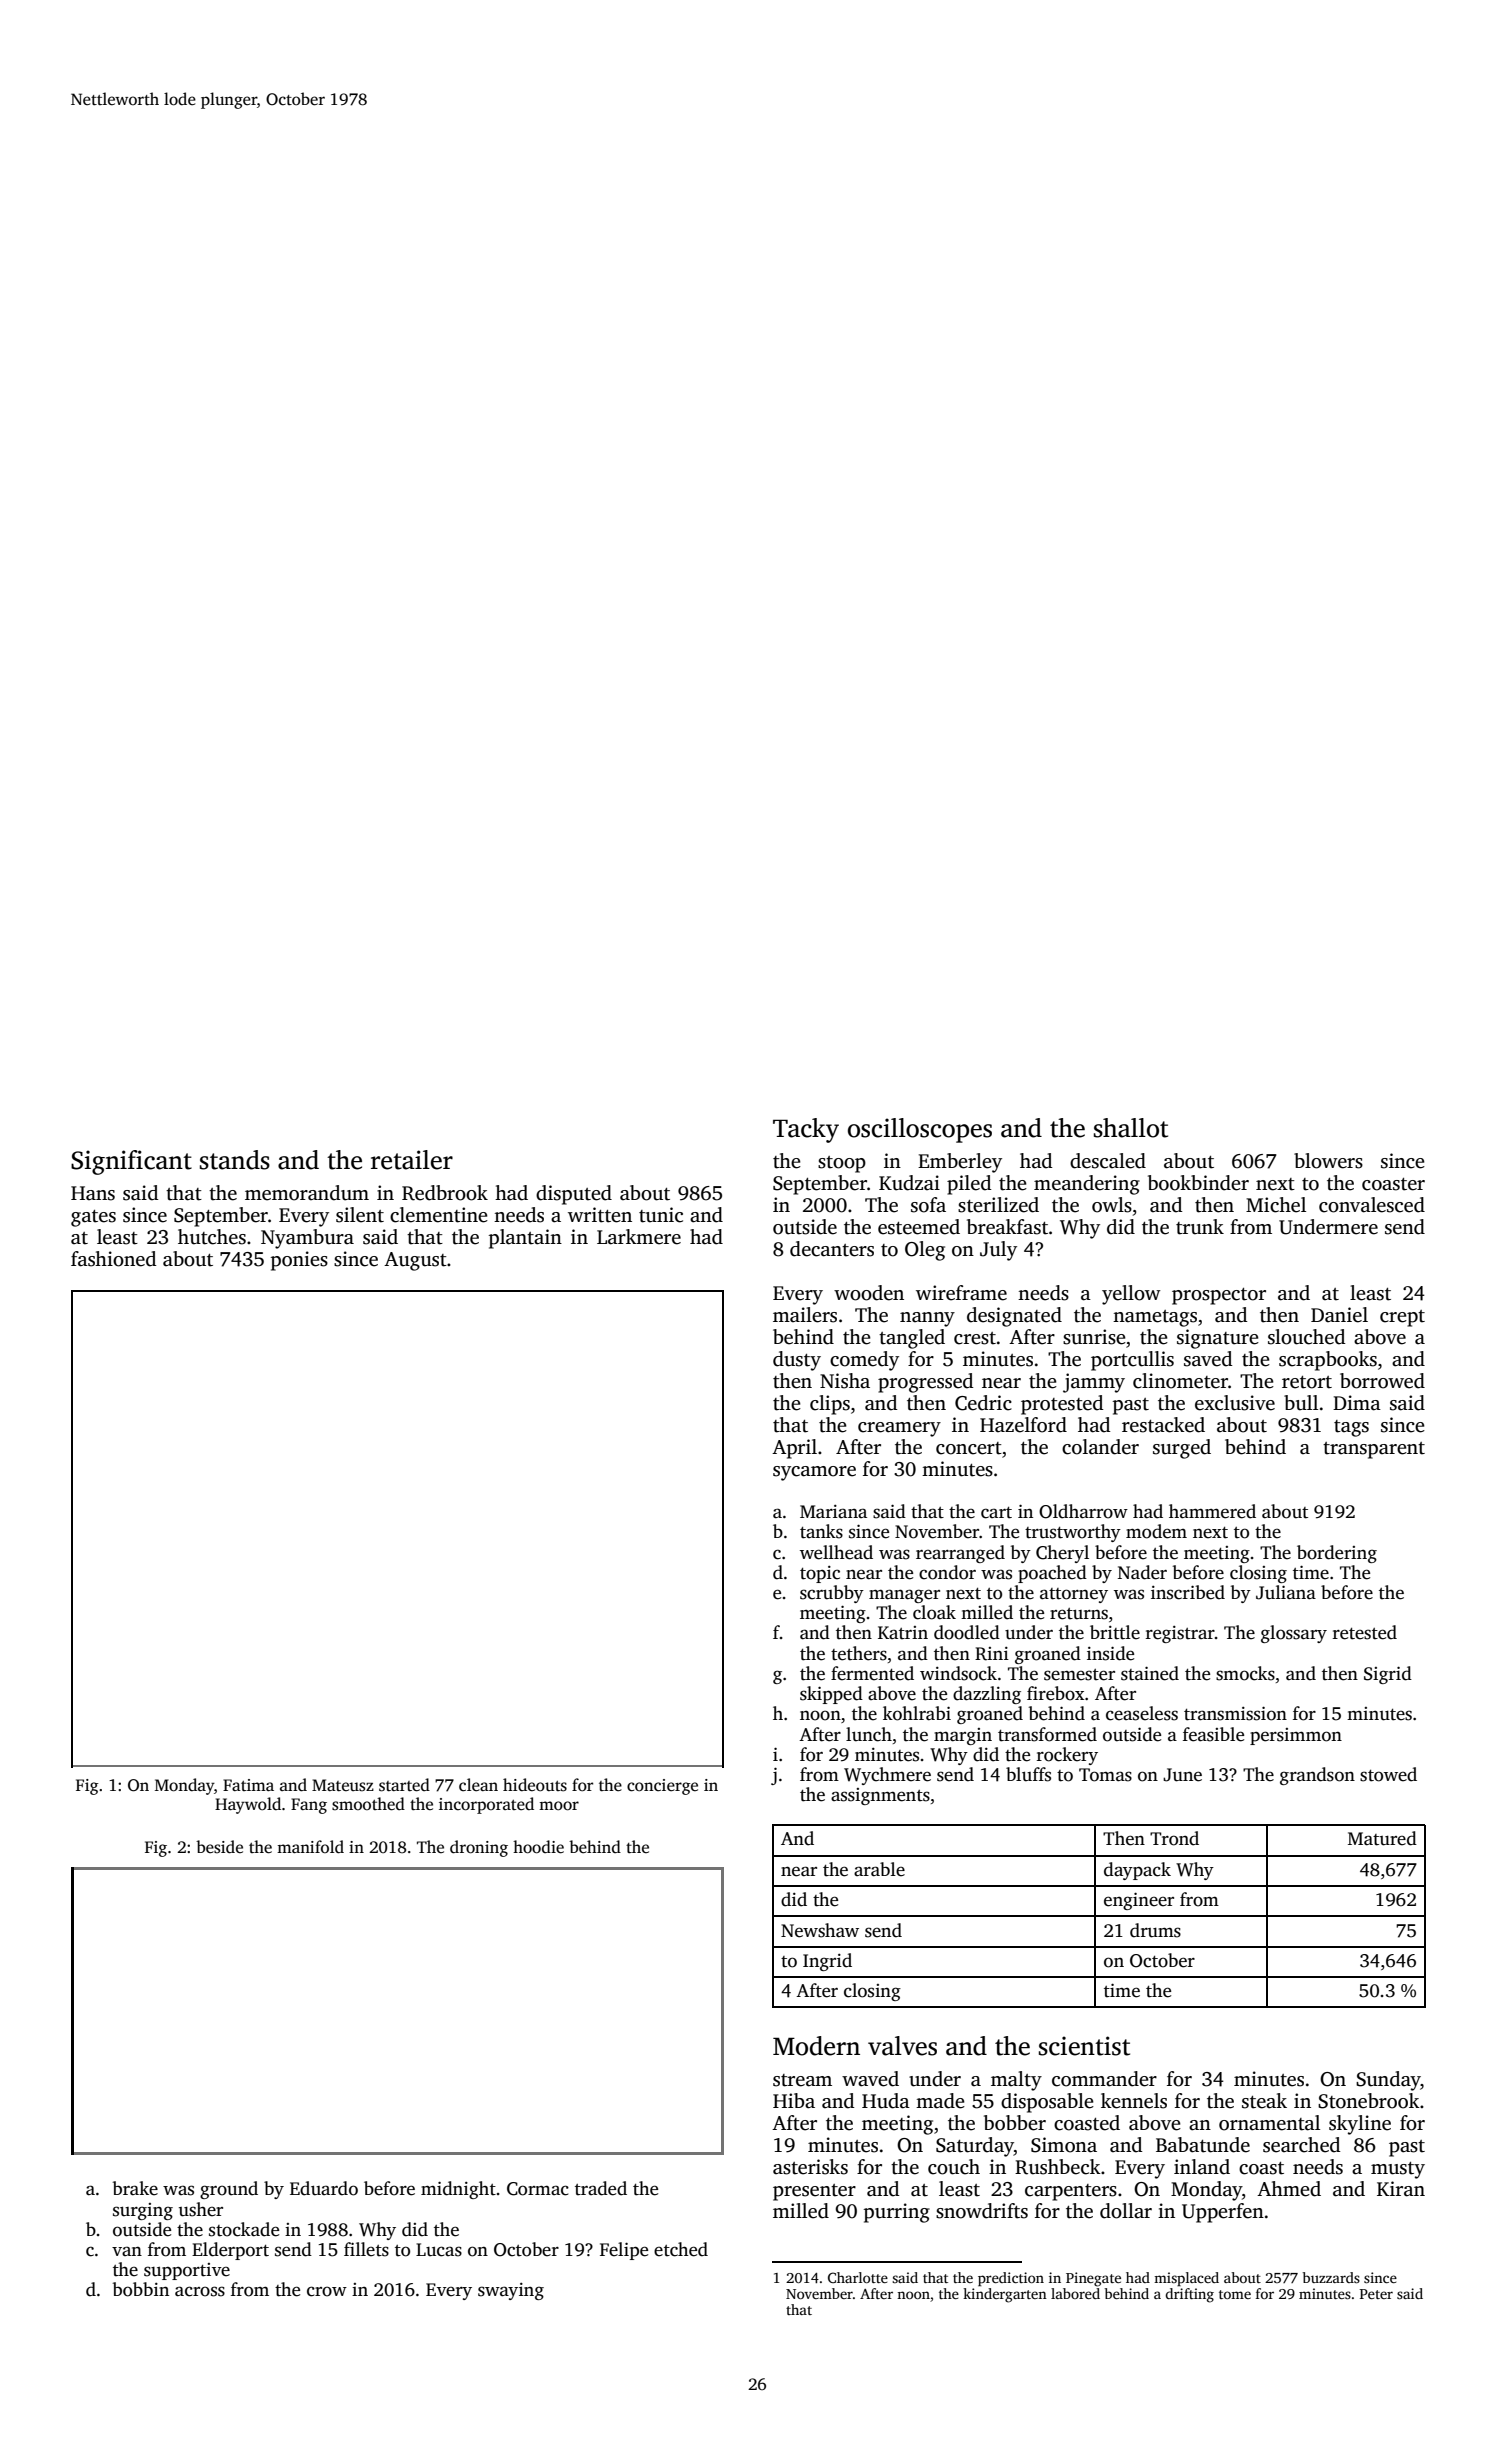 Image resolution: width=1496 pixels, height=2464 pixels. Describe the element at coordinates (816, 2046) in the page. I see `Modern` at that location.
